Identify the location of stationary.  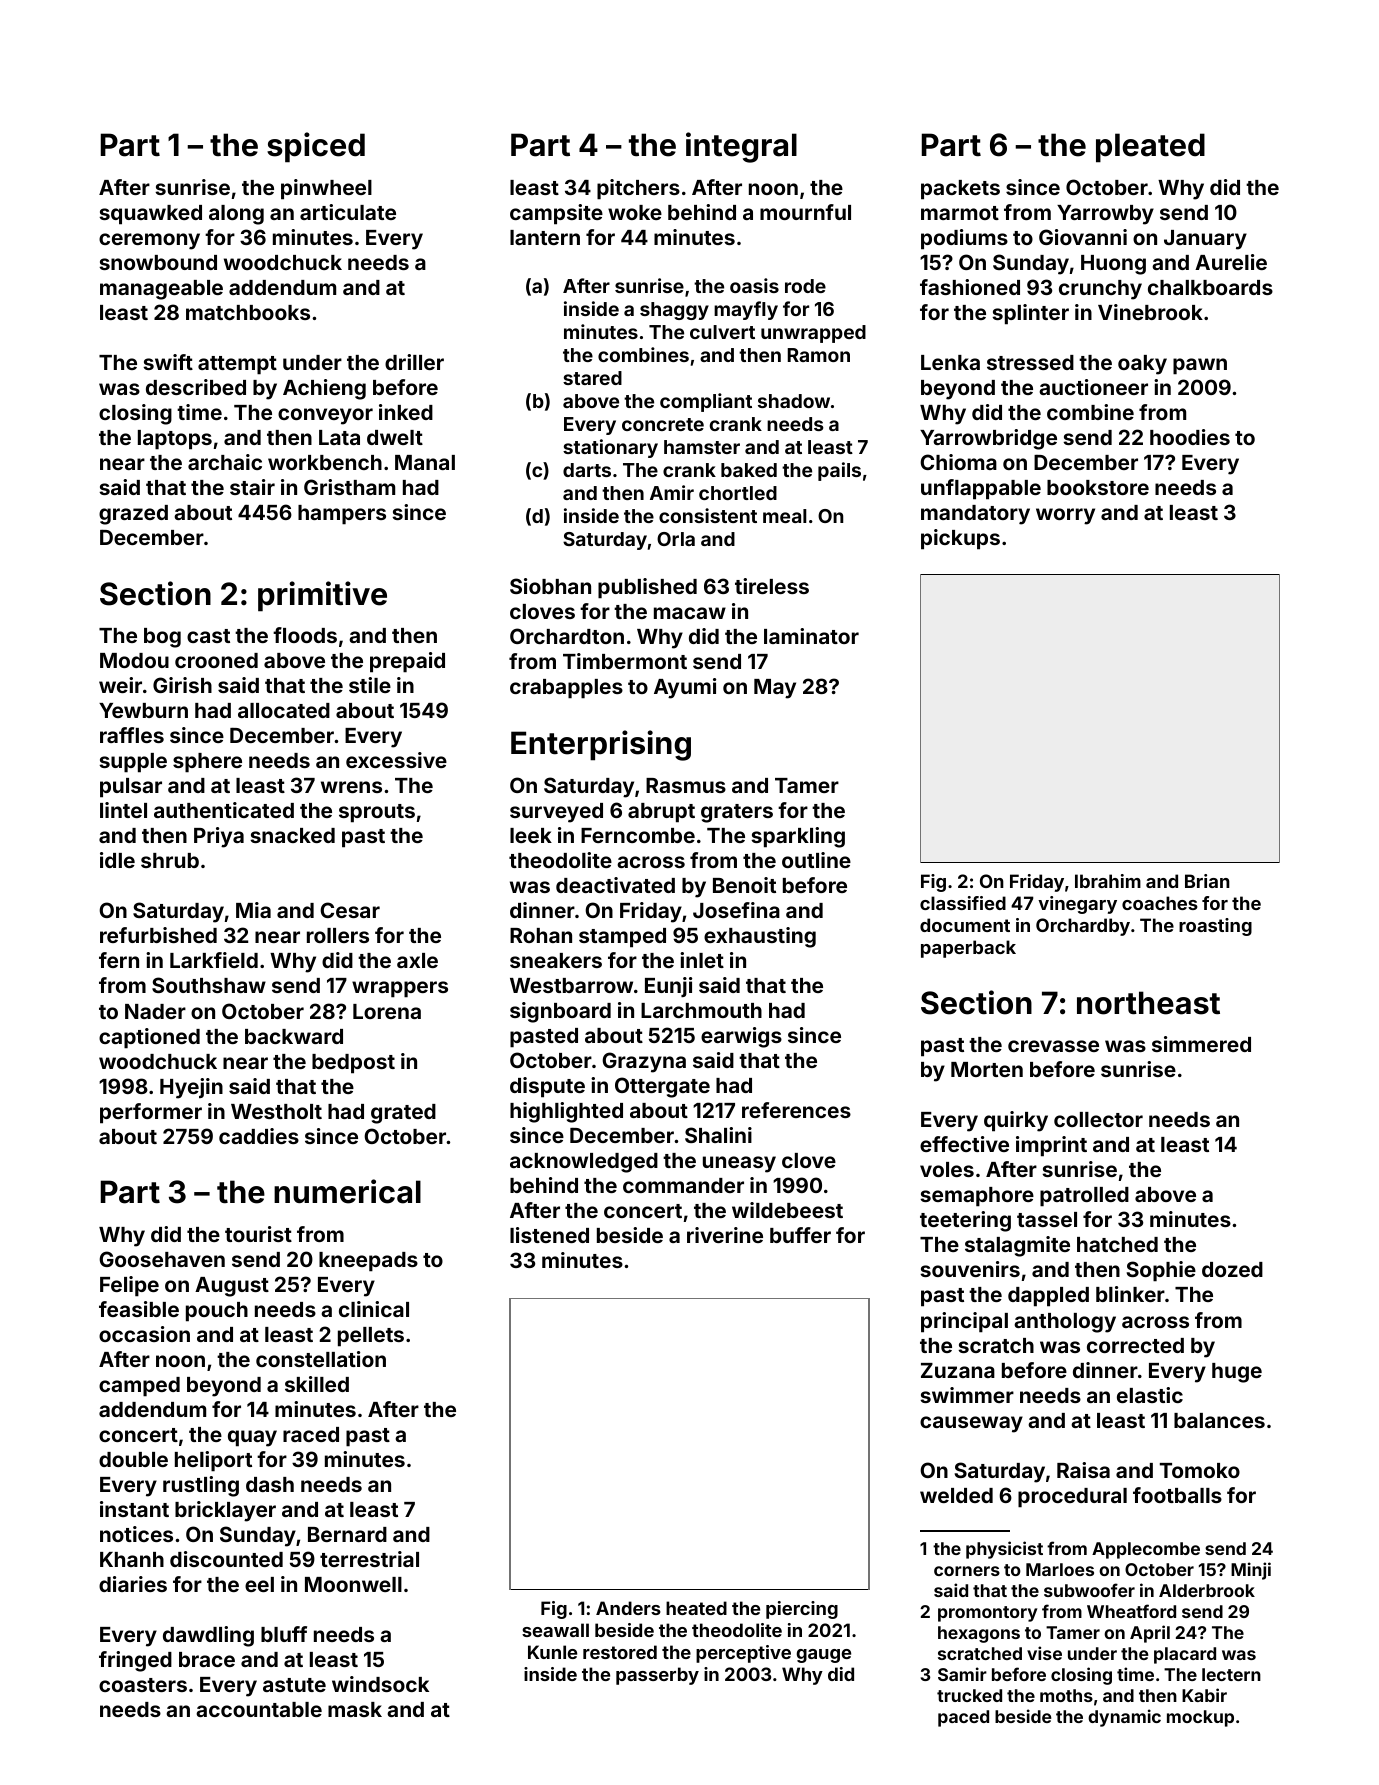
(610, 448).
